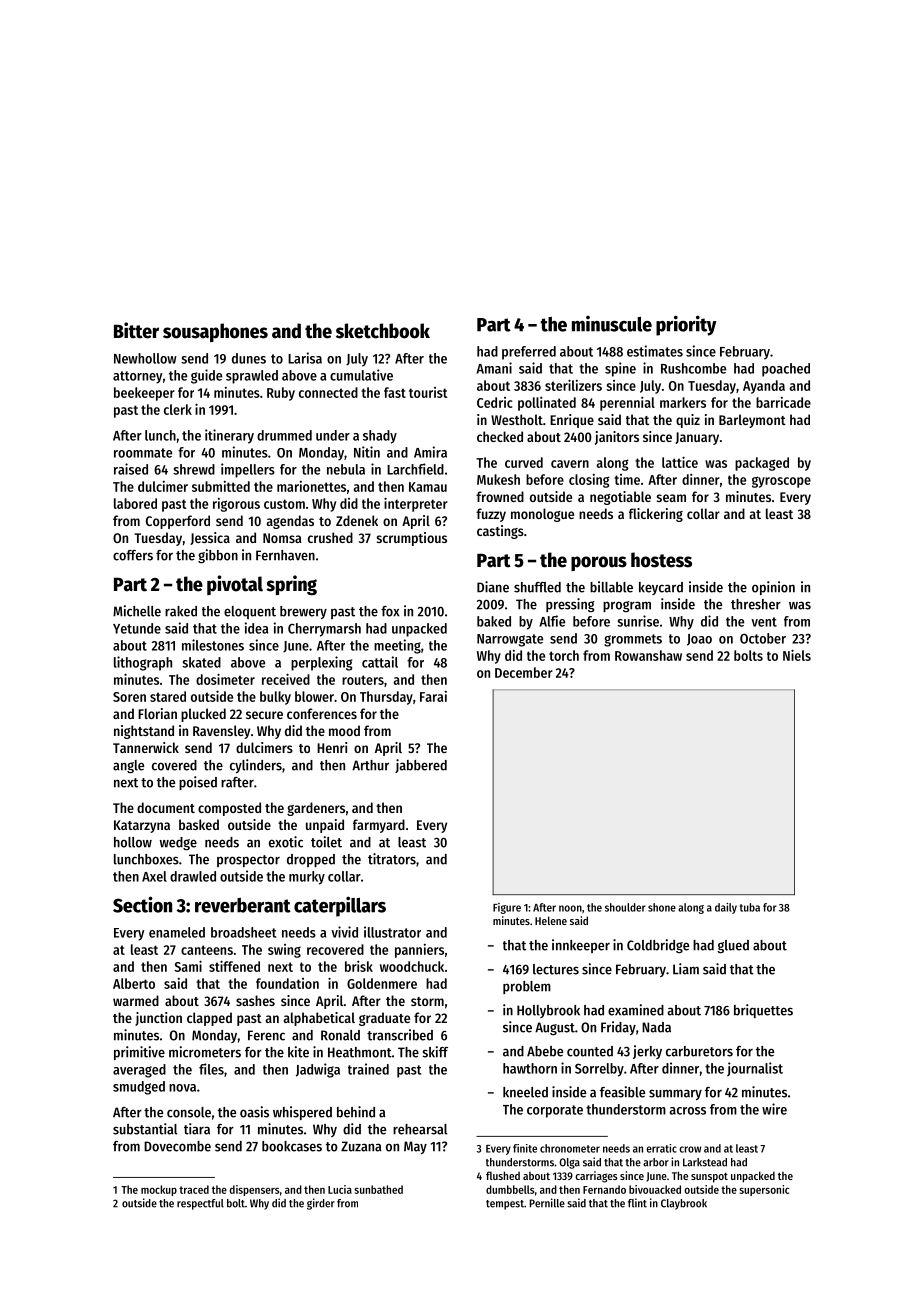  I want to click on shady, so click(380, 437).
